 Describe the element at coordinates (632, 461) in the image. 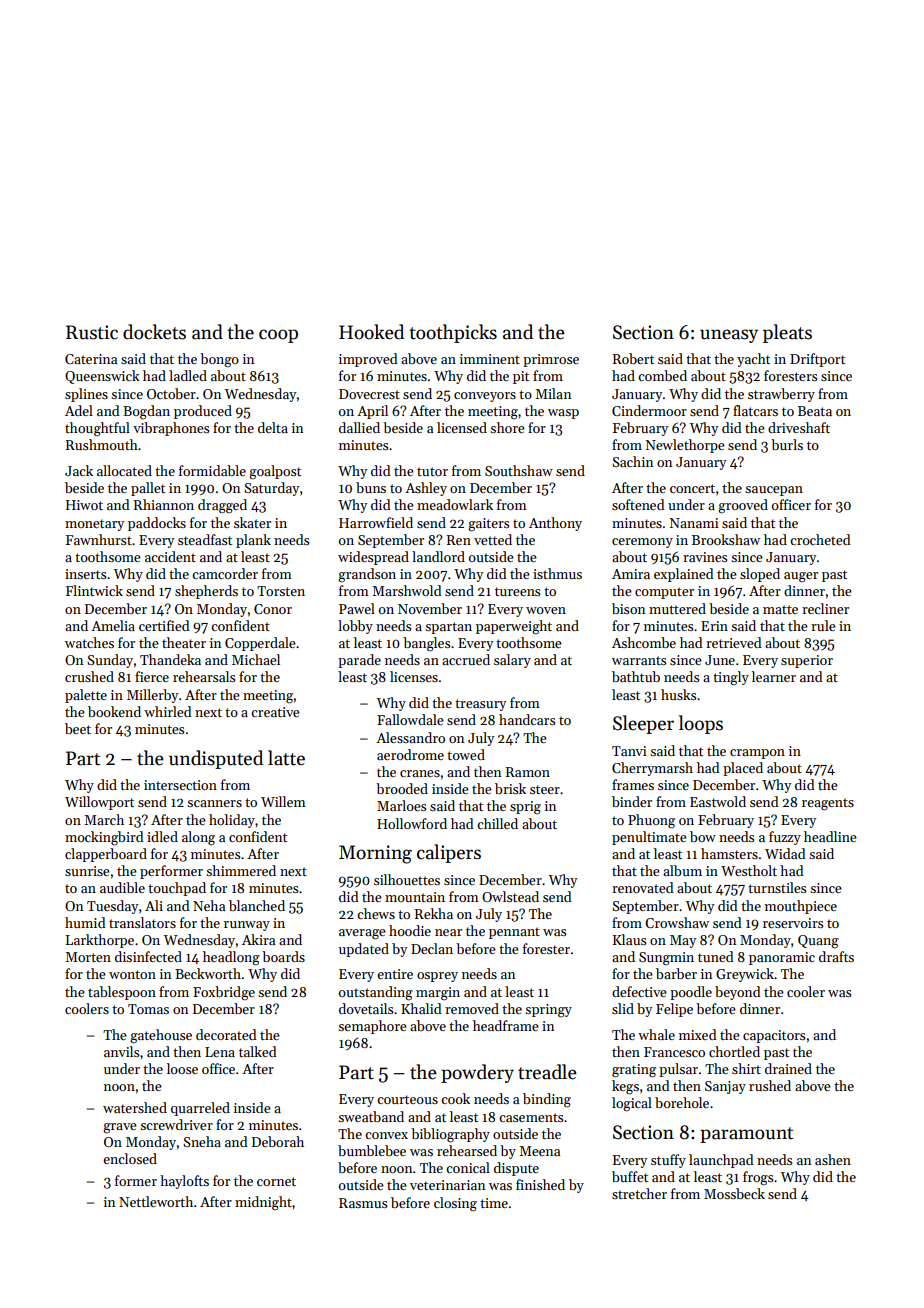

I see `Sachin` at that location.
